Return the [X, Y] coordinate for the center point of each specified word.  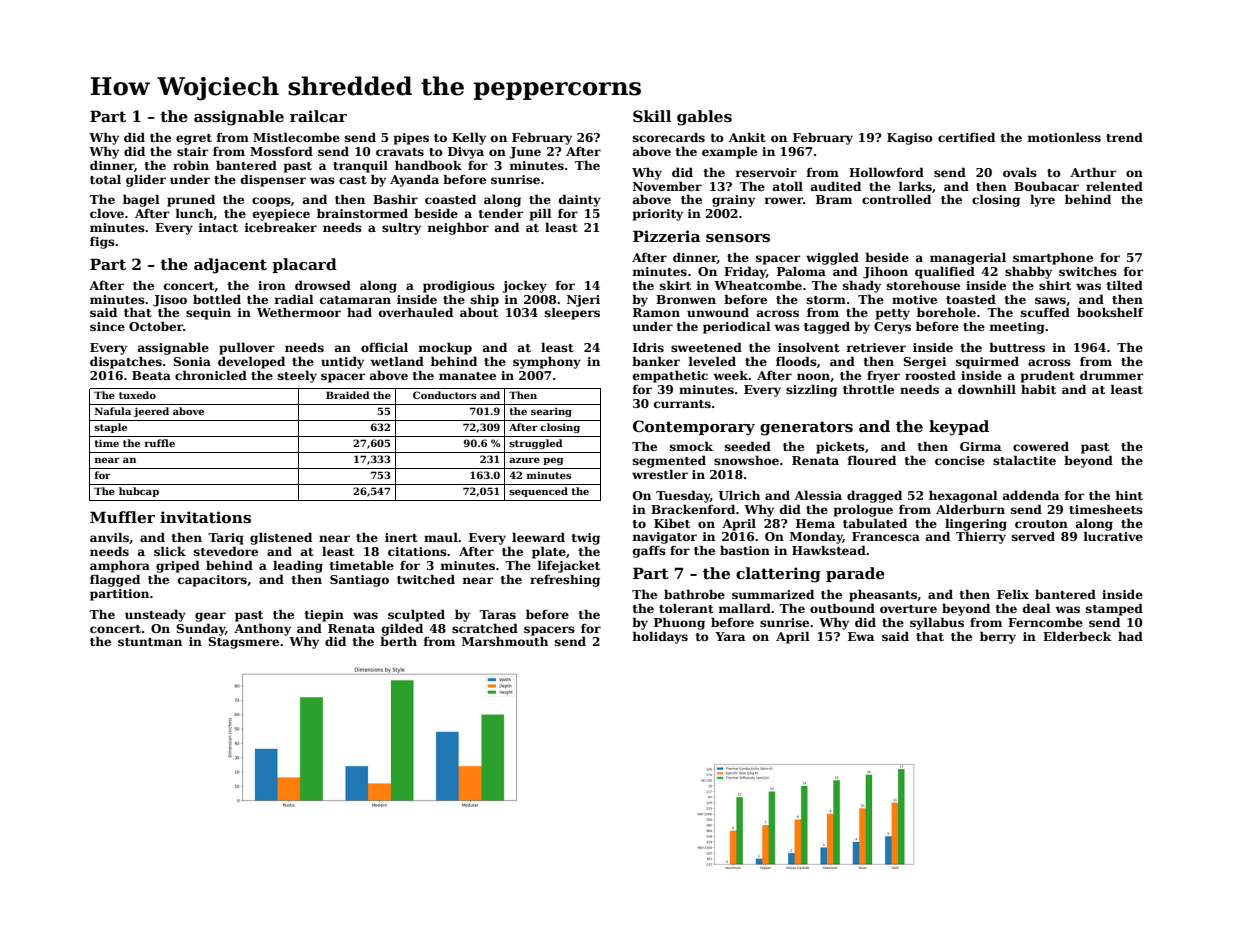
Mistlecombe [296, 137]
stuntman [150, 642]
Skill [652, 116]
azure [524, 460]
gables [704, 118]
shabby [1028, 272]
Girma [980, 446]
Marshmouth [505, 641]
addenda [1031, 495]
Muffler [122, 517]
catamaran [355, 300]
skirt [675, 285]
